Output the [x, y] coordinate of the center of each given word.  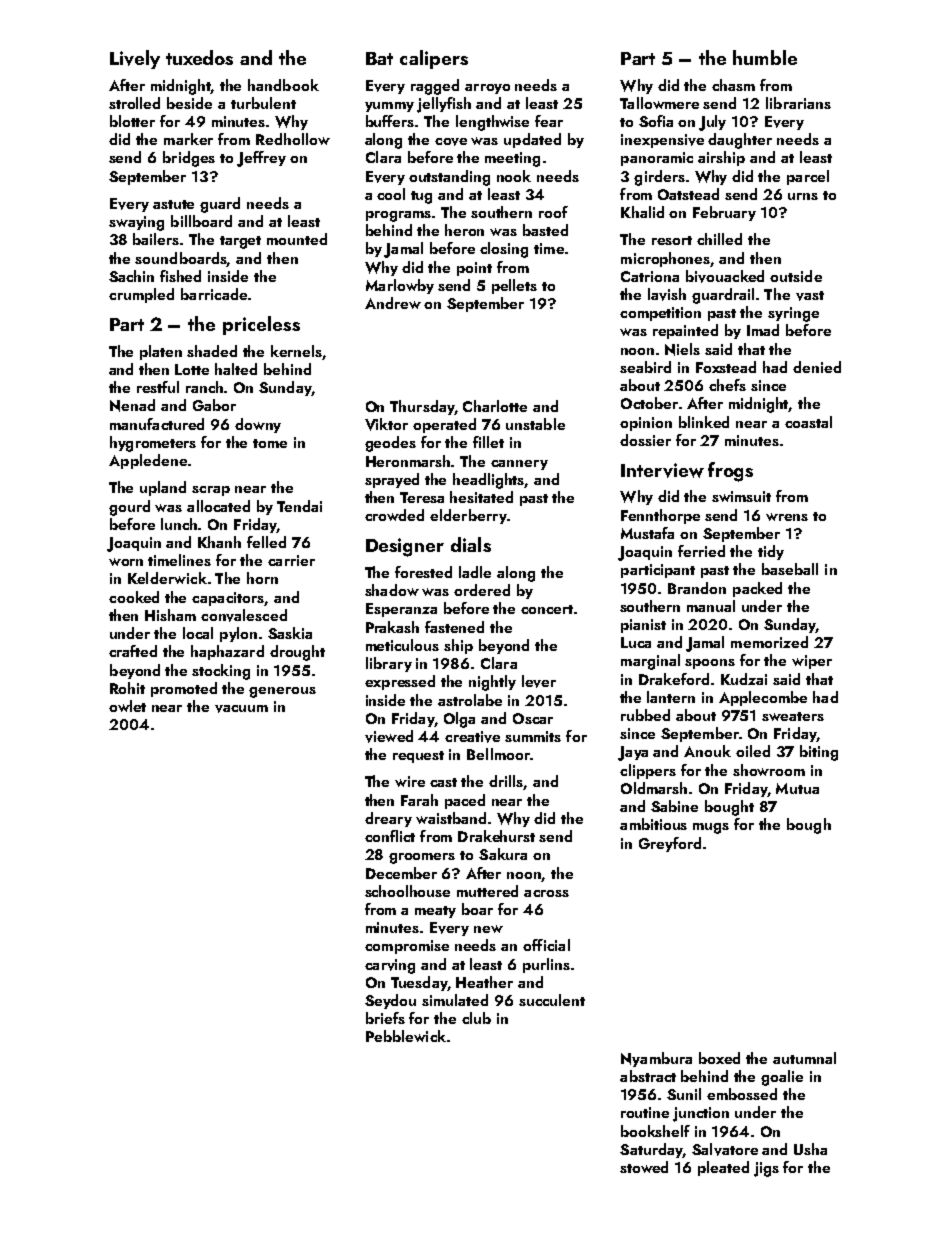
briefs [385, 1018]
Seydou [390, 1001]
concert [547, 609]
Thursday [422, 407]
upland [163, 488]
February [724, 213]
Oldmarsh [654, 788]
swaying [136, 223]
